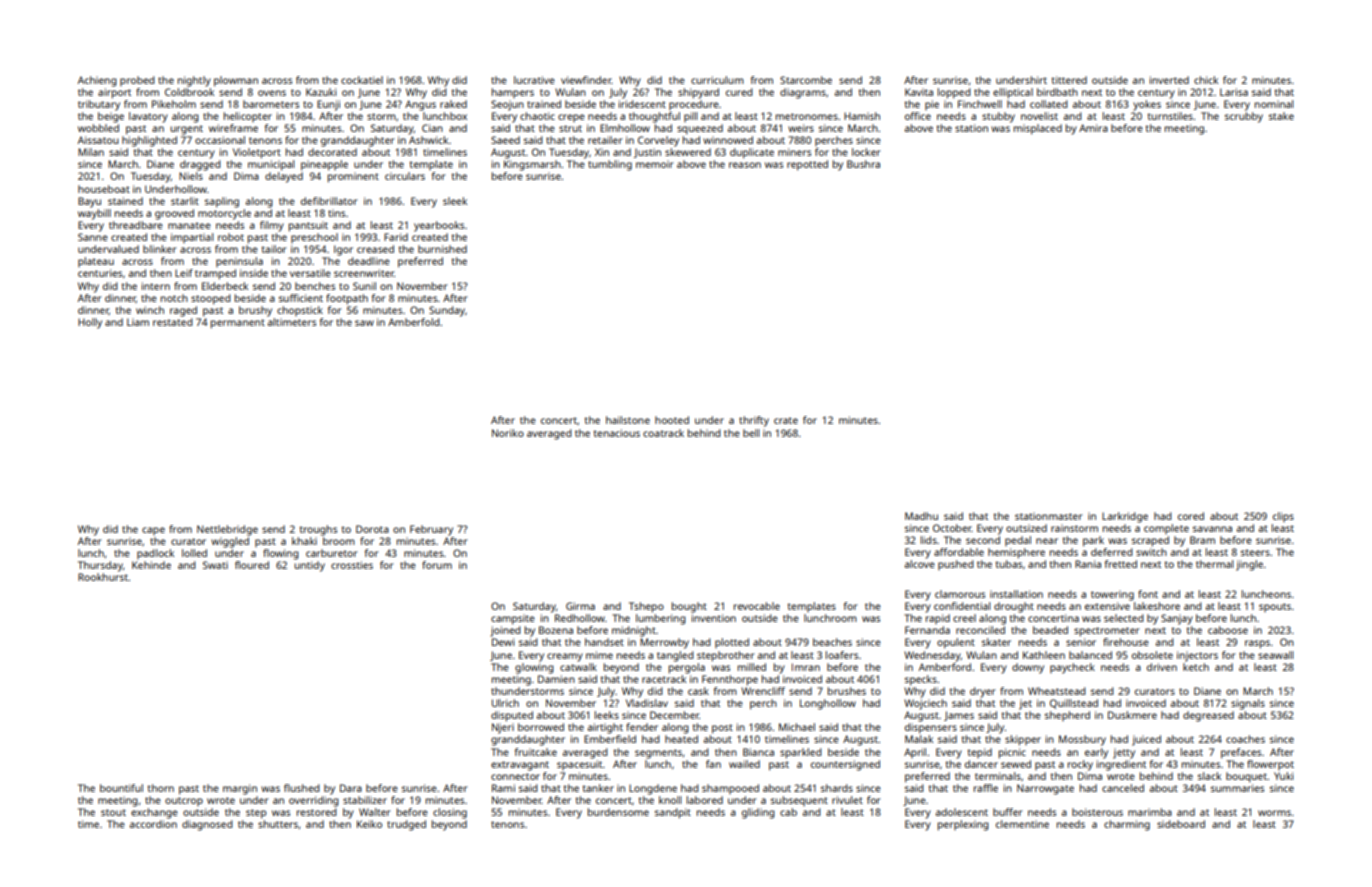 This screenshot has width=1372, height=887. What do you see at coordinates (184, 801) in the screenshot?
I see `outcrop` at bounding box center [184, 801].
